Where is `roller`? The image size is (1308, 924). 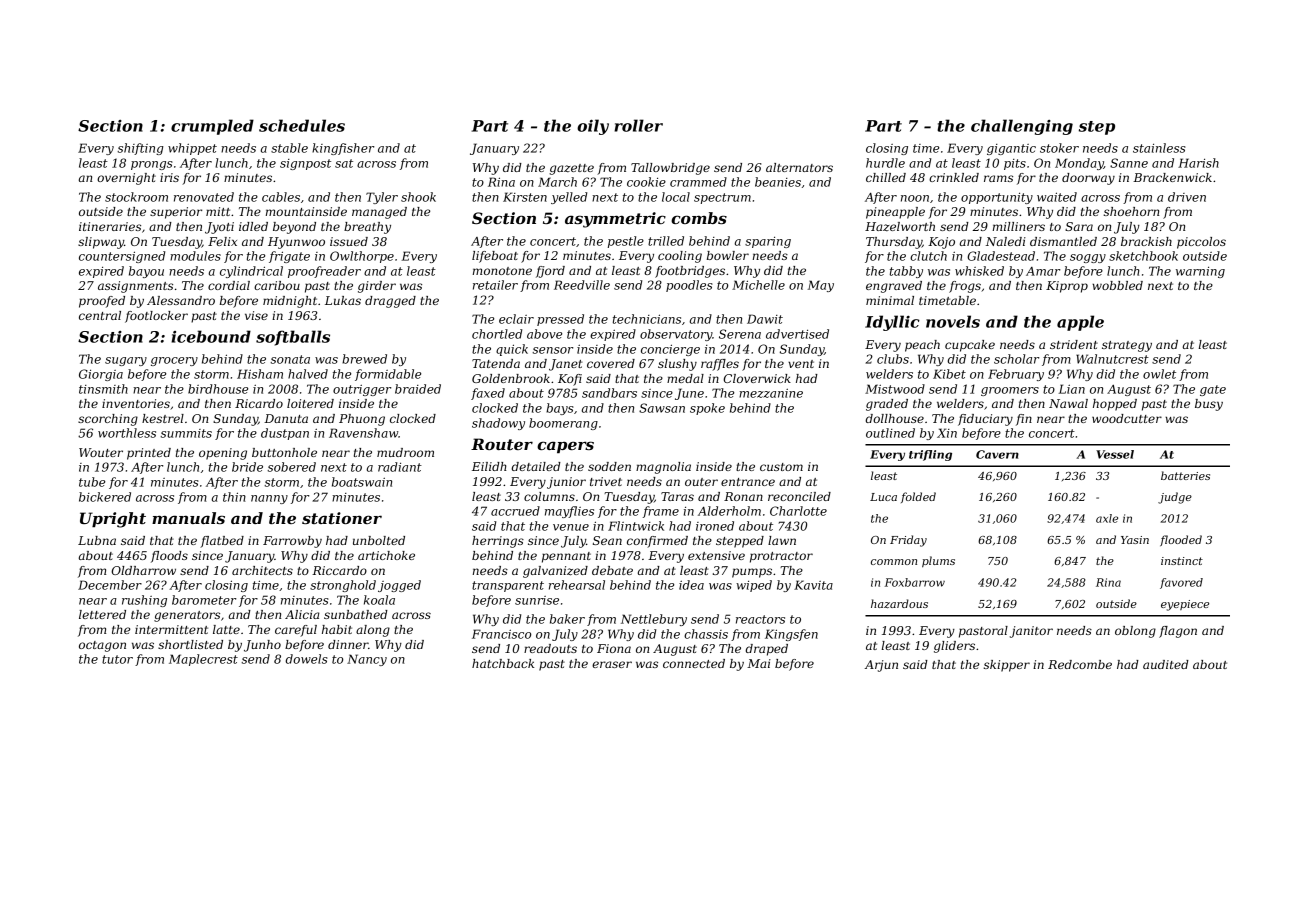
roller is located at coordinates (638, 125).
